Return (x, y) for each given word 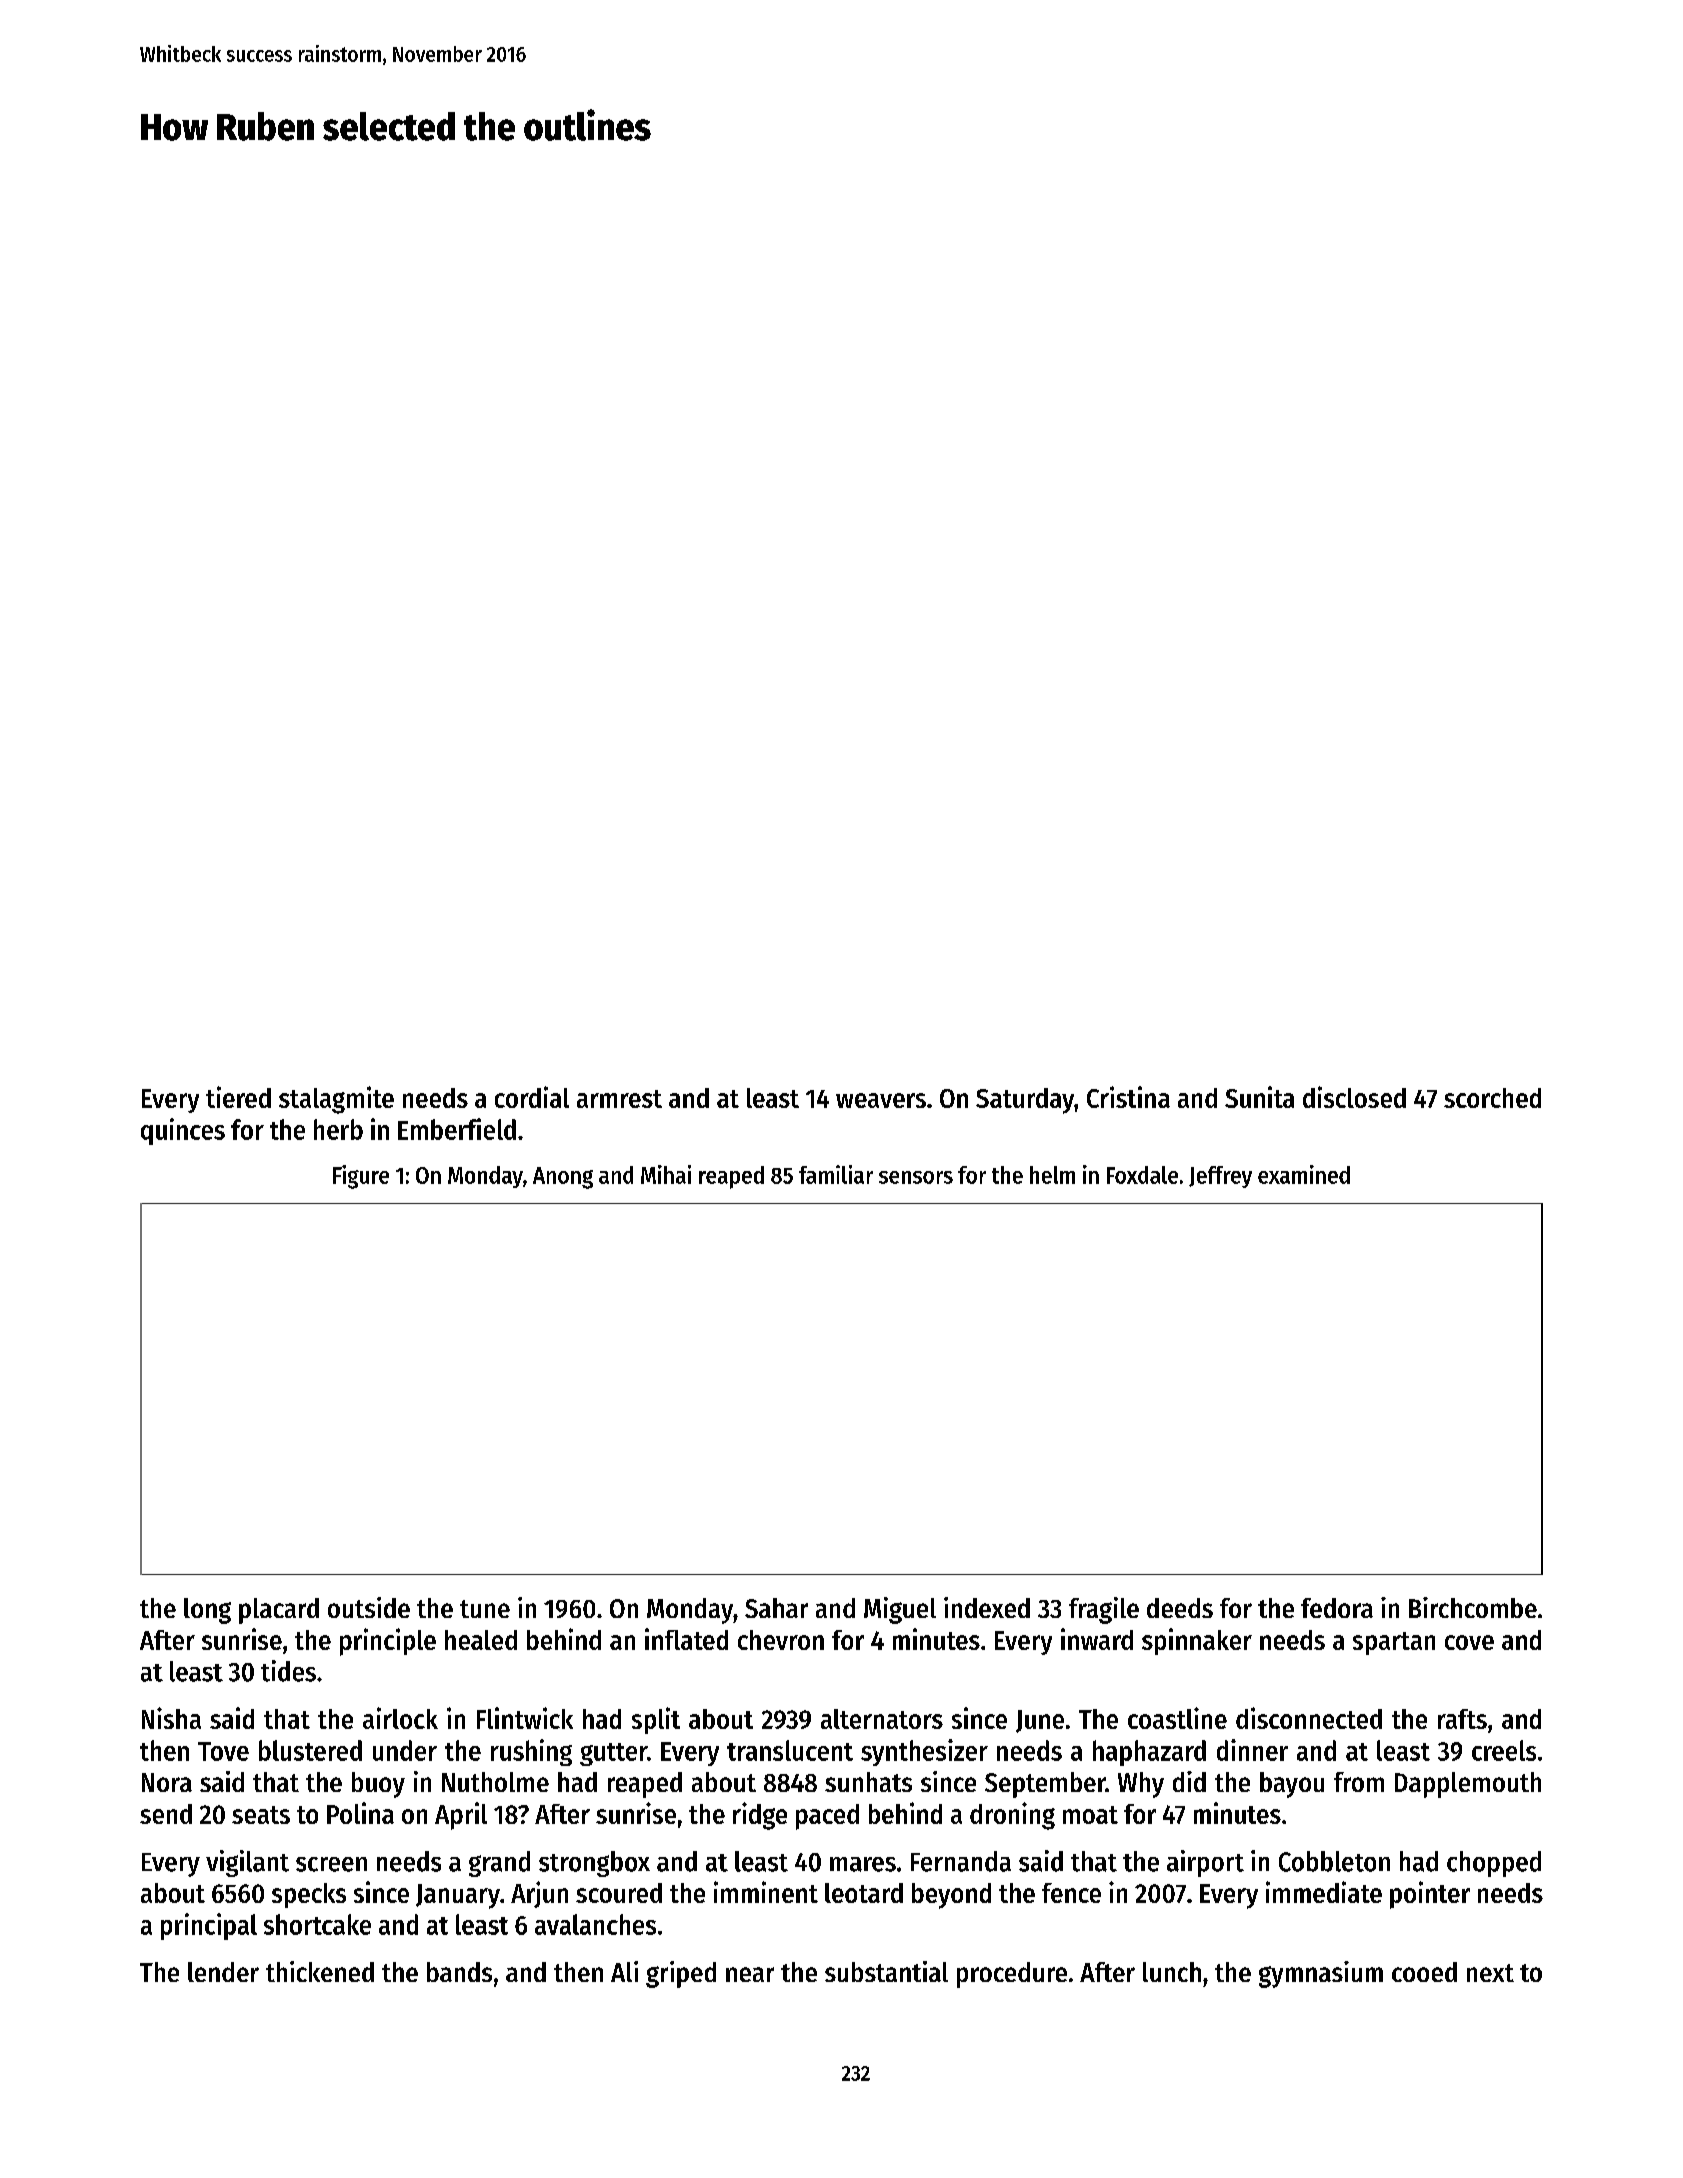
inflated (686, 1639)
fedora (1337, 1608)
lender (223, 1972)
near (750, 1974)
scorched (1492, 1098)
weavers (881, 1100)
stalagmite (336, 1100)
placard (279, 1611)
